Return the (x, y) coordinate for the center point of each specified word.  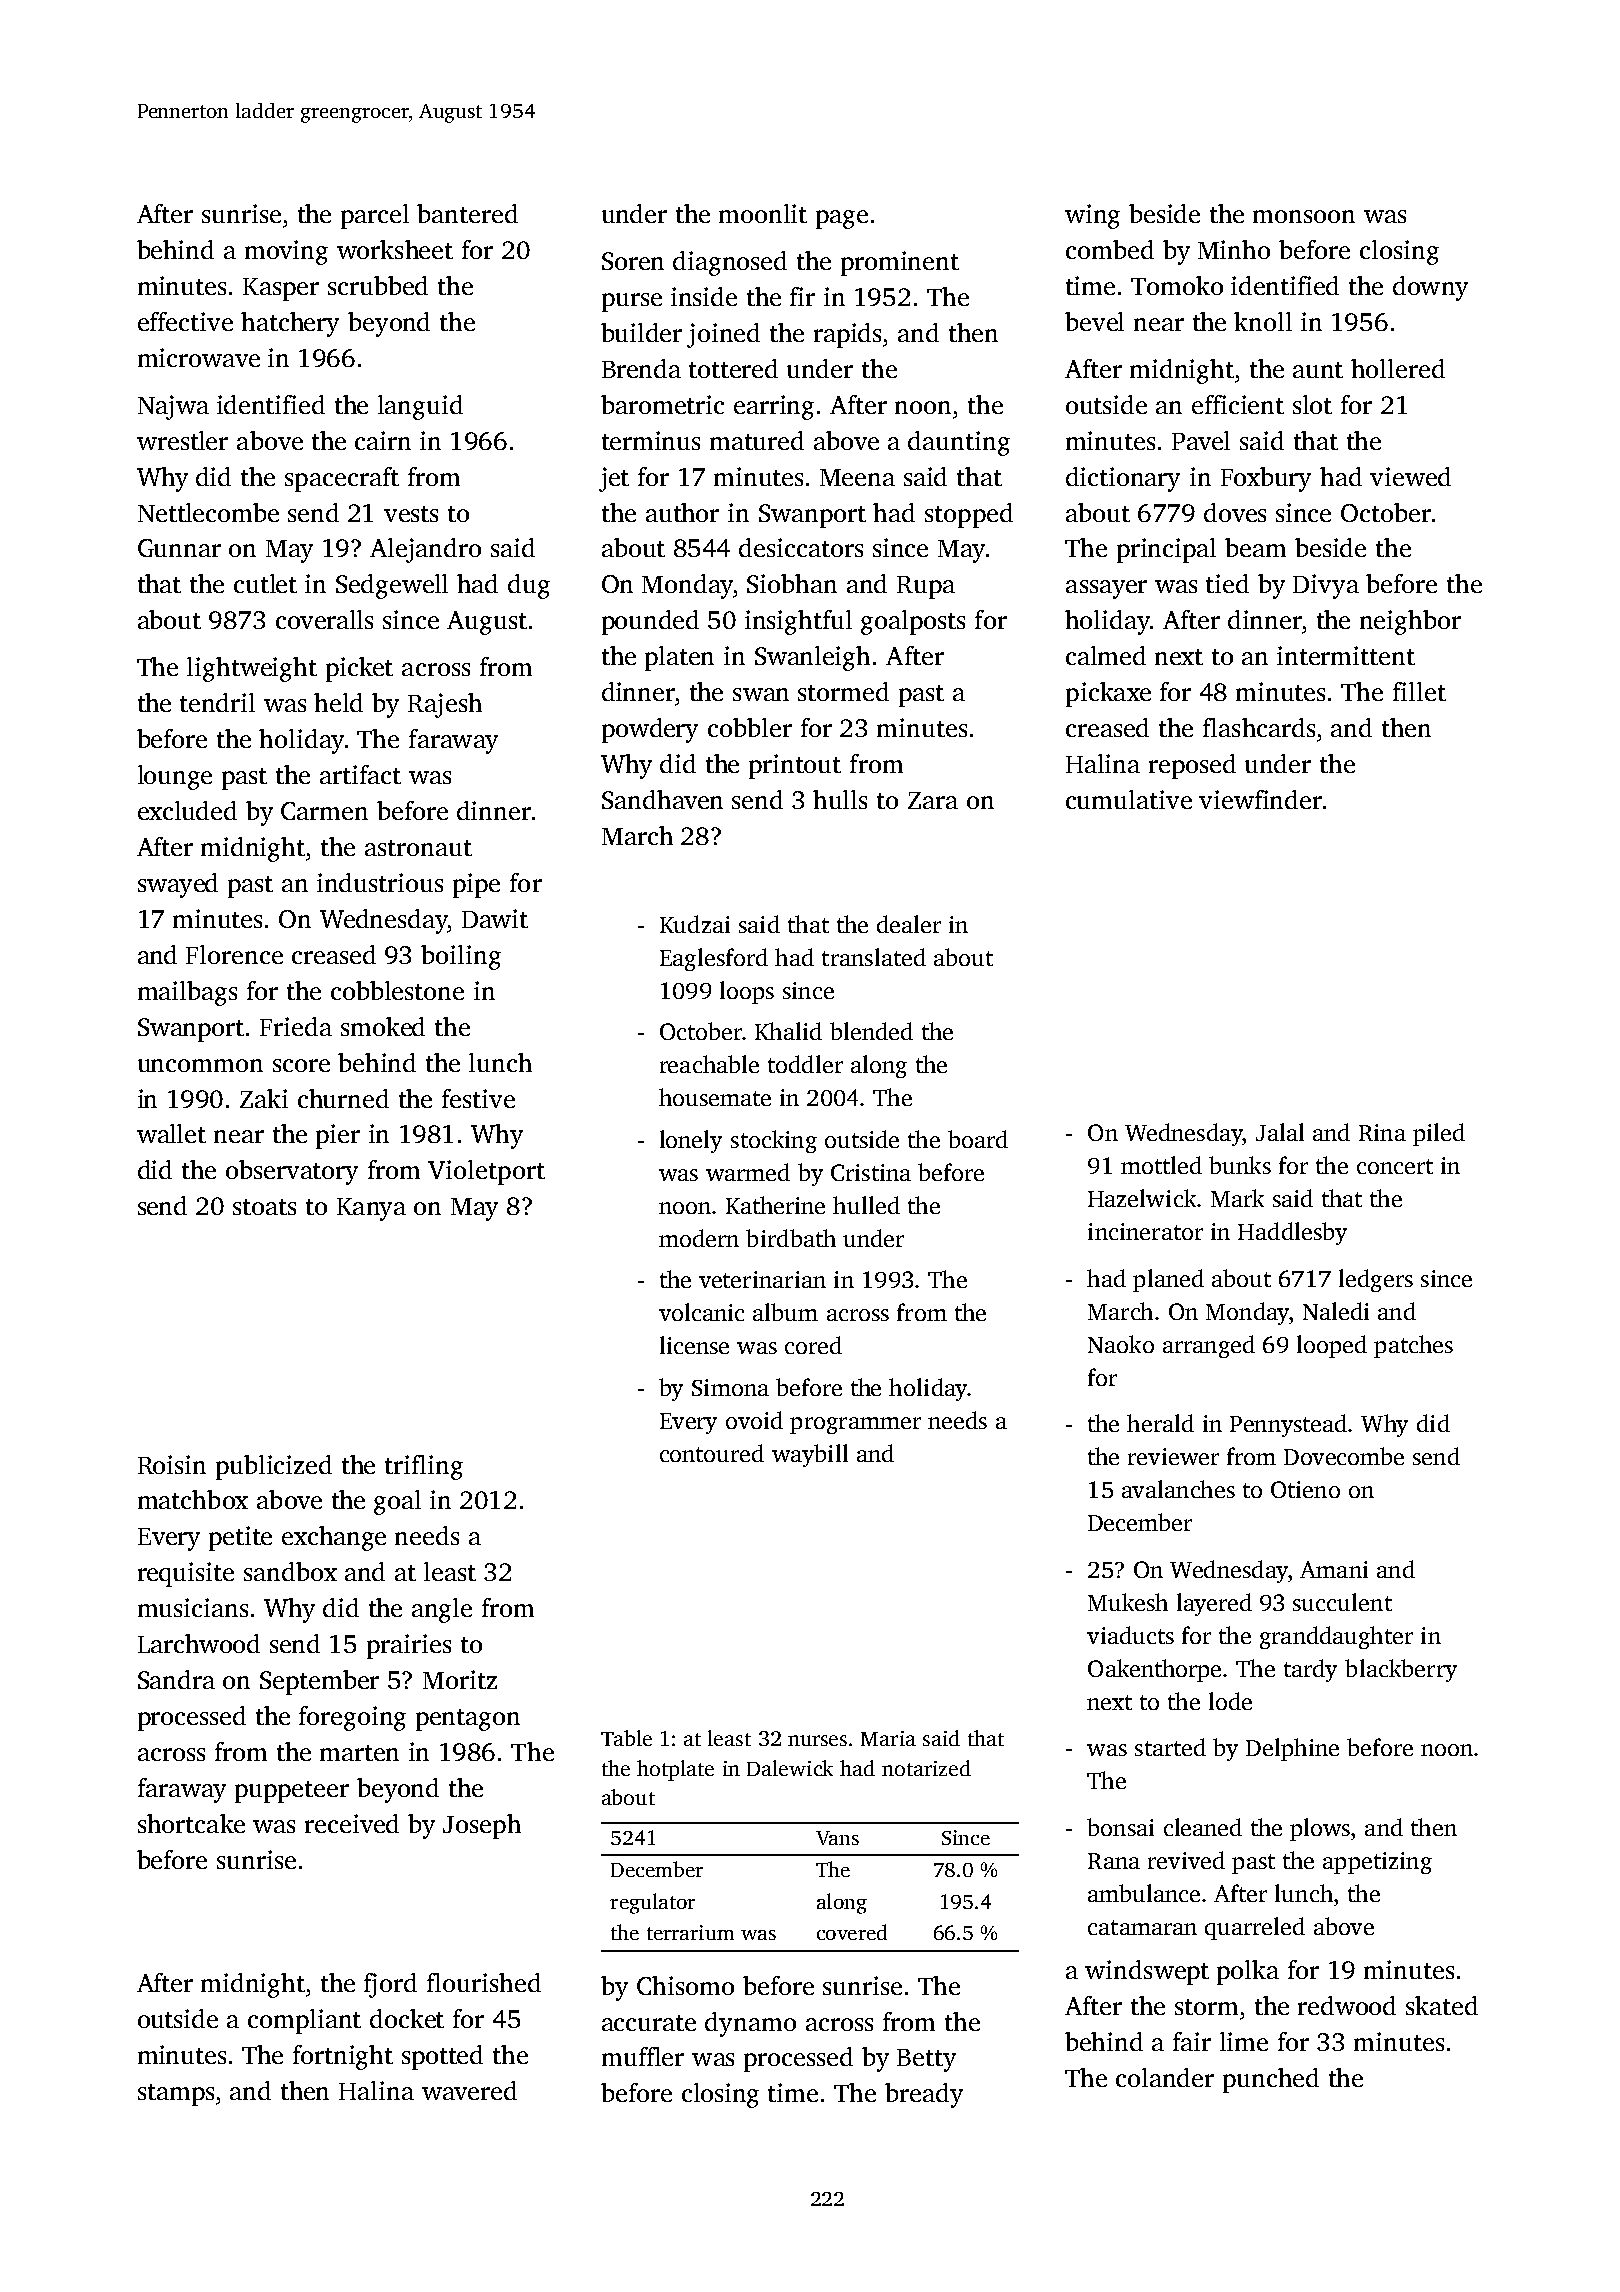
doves (1235, 512)
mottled (1161, 1165)
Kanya (371, 1209)
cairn (383, 440)
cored (813, 1345)
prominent (900, 263)
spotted (442, 2057)
